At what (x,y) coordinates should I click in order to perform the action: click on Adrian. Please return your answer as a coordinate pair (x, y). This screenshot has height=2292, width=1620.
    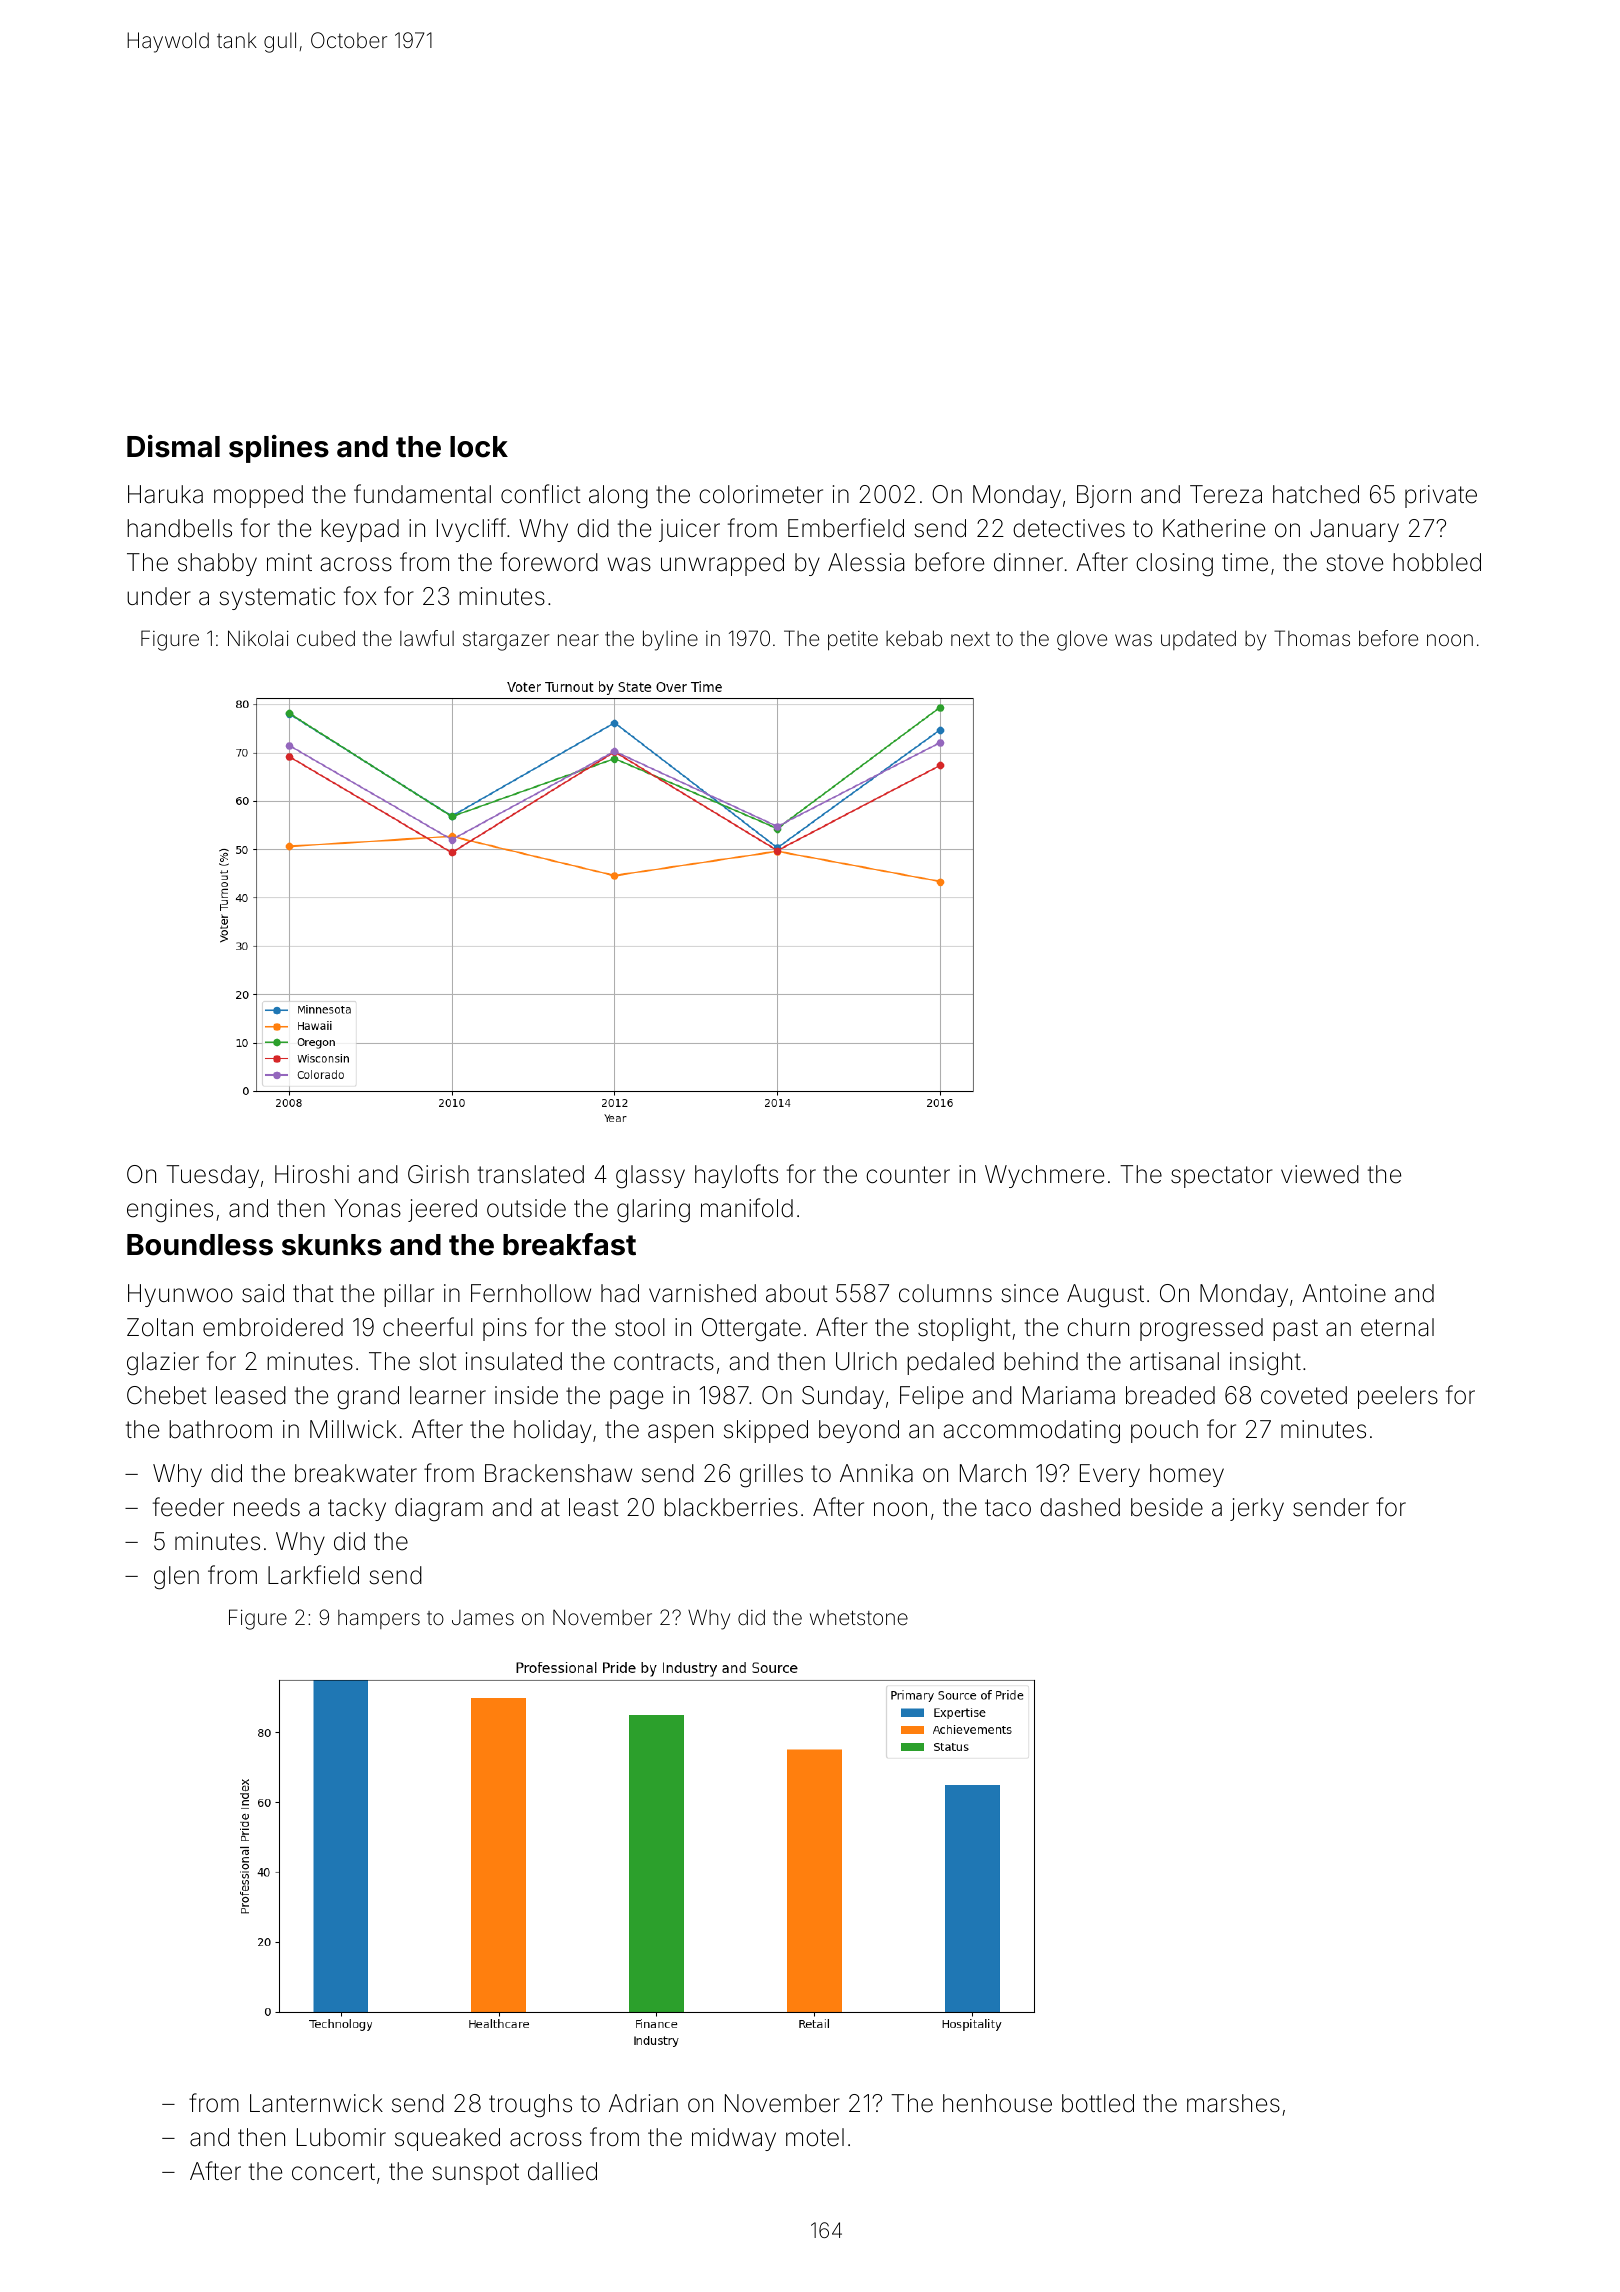
    Looking at the image, I should click on (643, 2103).
